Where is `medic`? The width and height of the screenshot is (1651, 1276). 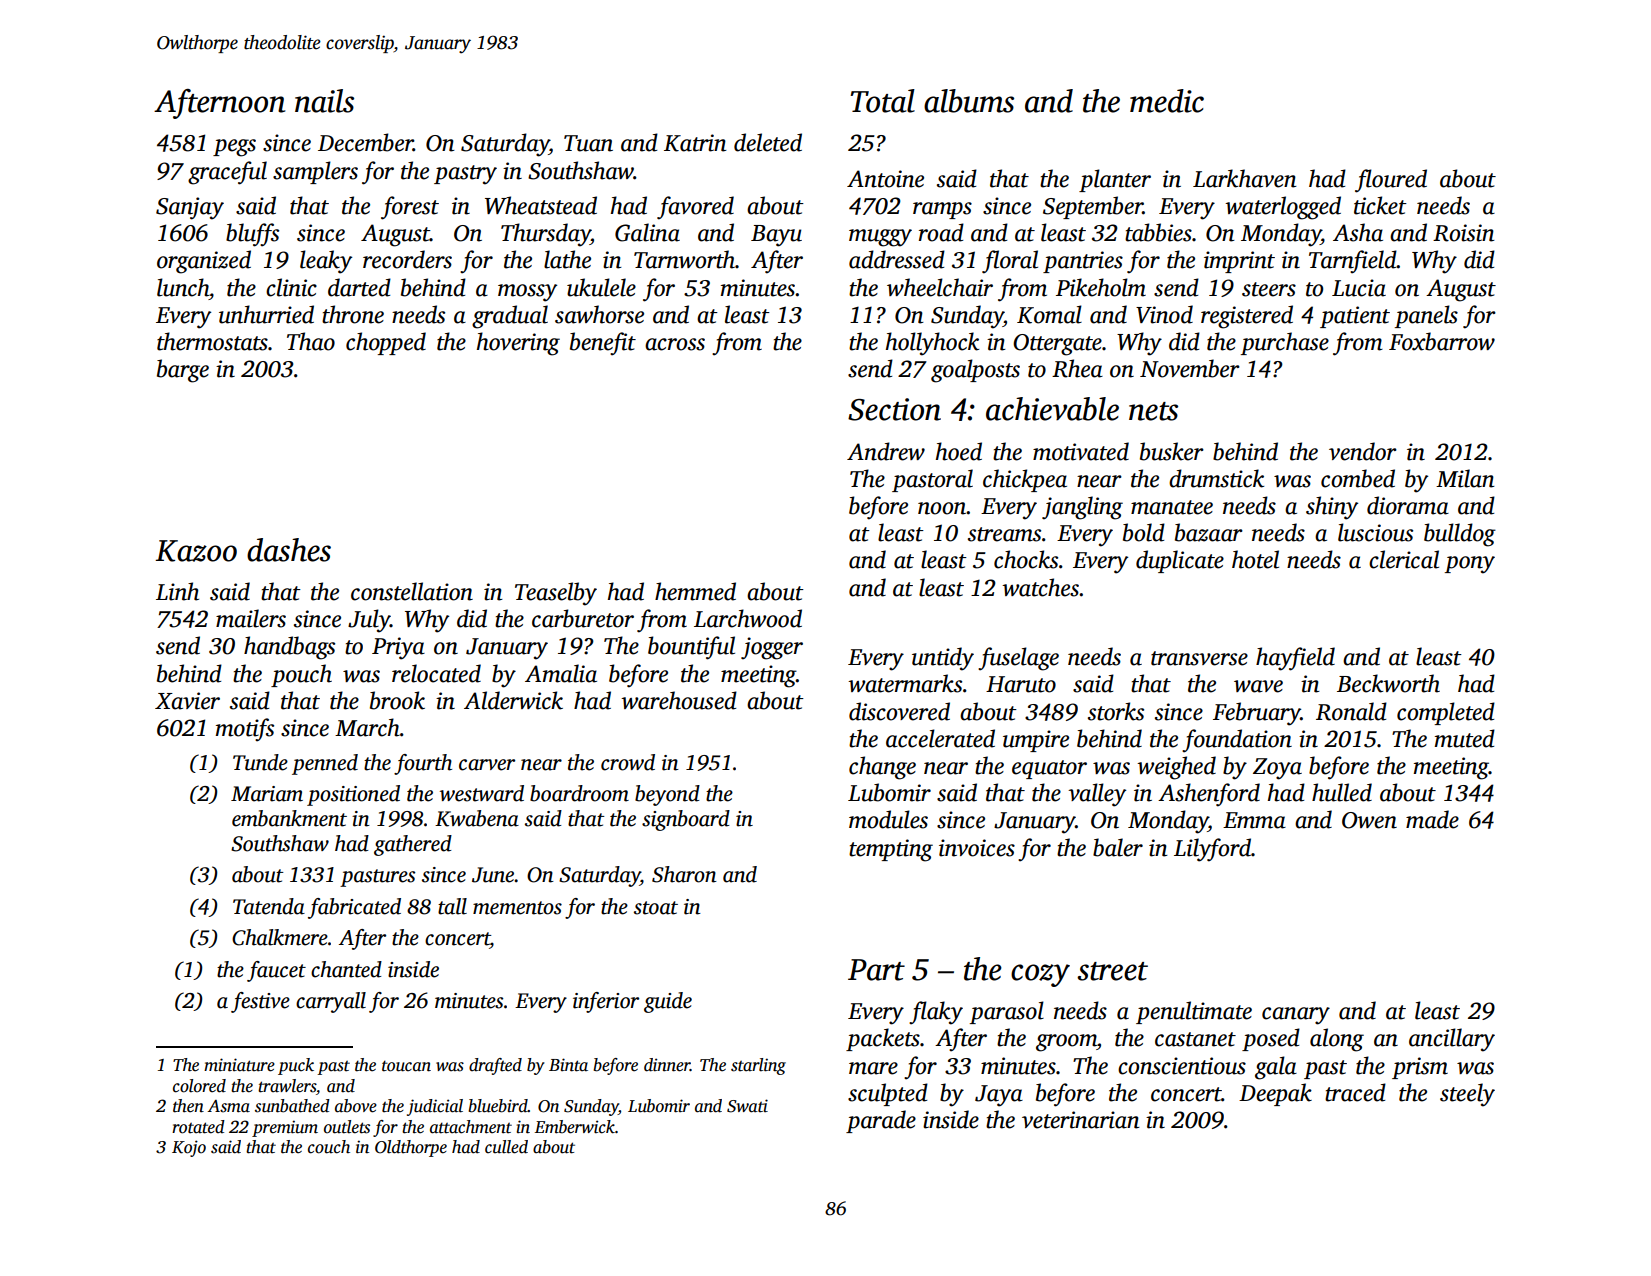
medic is located at coordinates (1167, 101).
